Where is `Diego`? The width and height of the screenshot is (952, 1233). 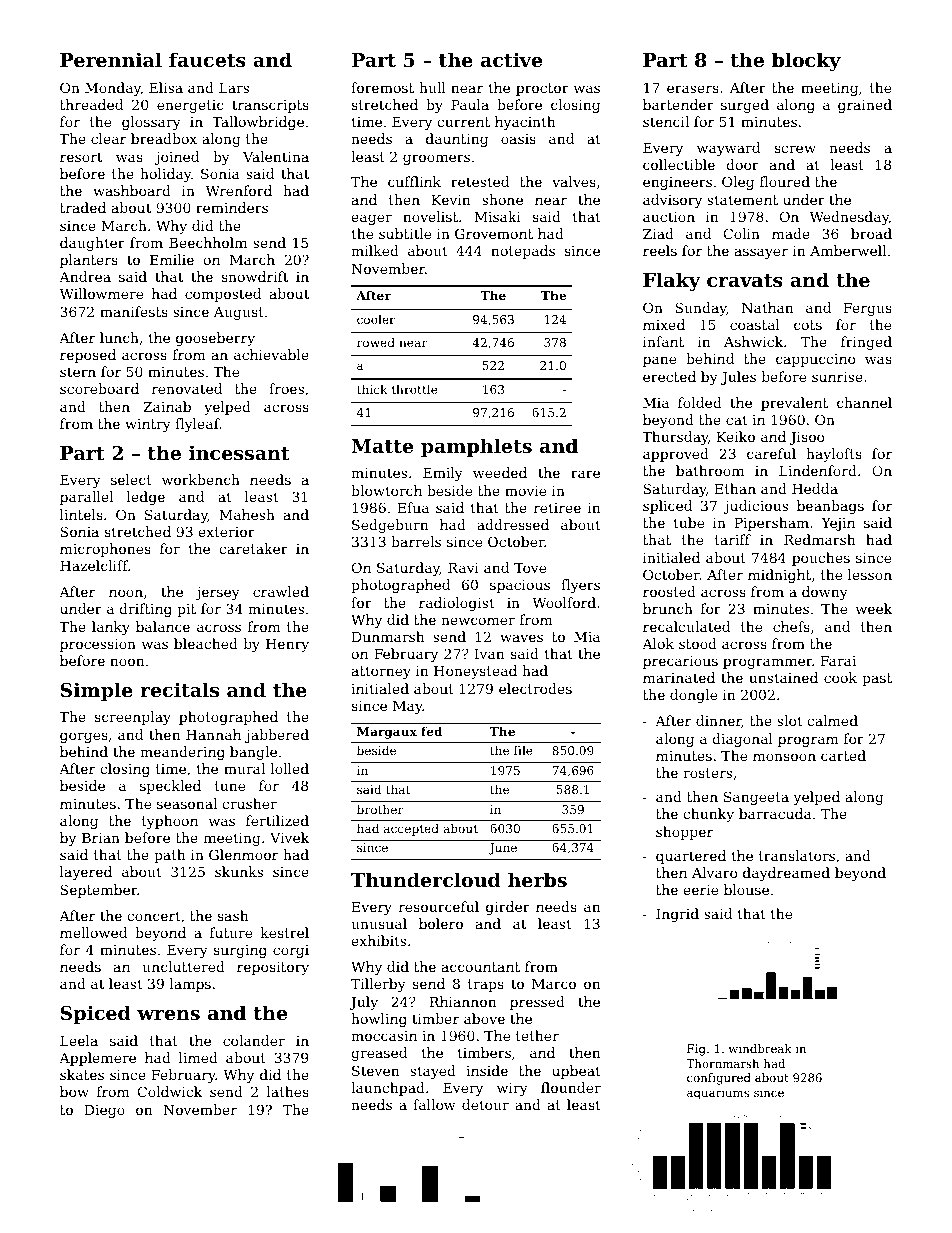 Diego is located at coordinates (104, 1111).
